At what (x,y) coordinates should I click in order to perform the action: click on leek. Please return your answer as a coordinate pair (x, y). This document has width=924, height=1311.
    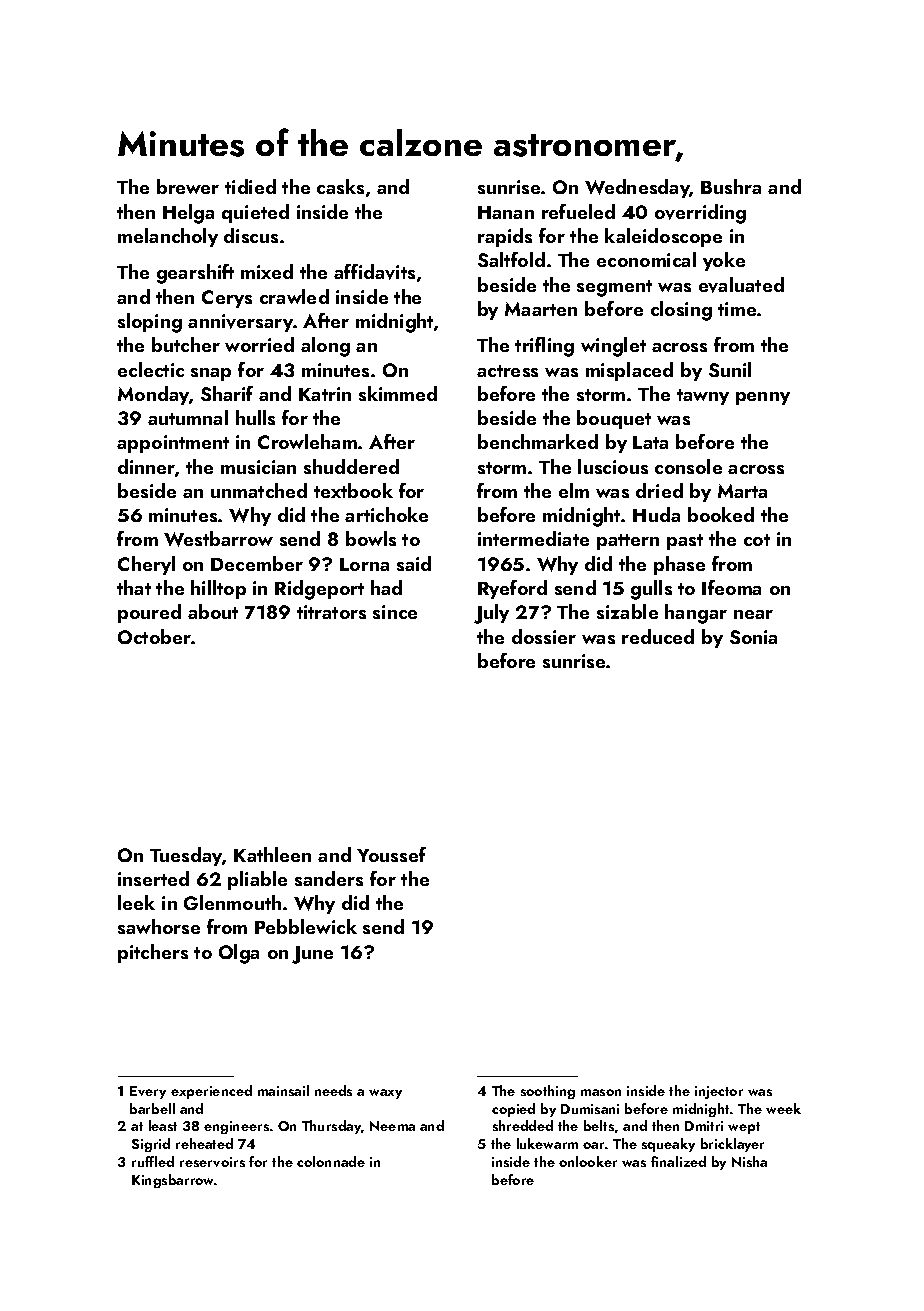
    Looking at the image, I should click on (136, 902).
